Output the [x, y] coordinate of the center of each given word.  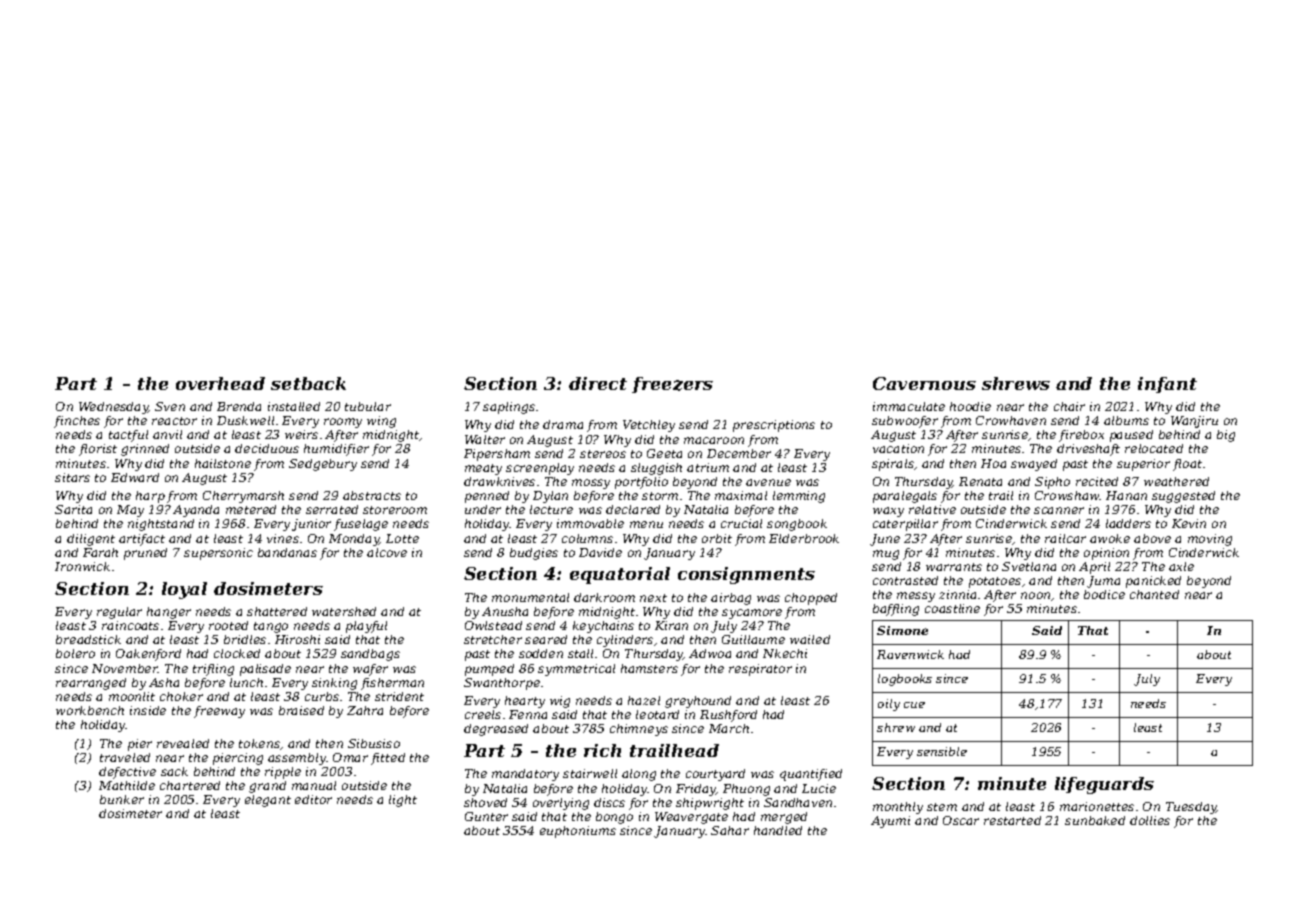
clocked [237, 653]
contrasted [905, 580]
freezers [672, 385]
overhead [220, 383]
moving [1210, 540]
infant [1167, 385]
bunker [122, 799]
